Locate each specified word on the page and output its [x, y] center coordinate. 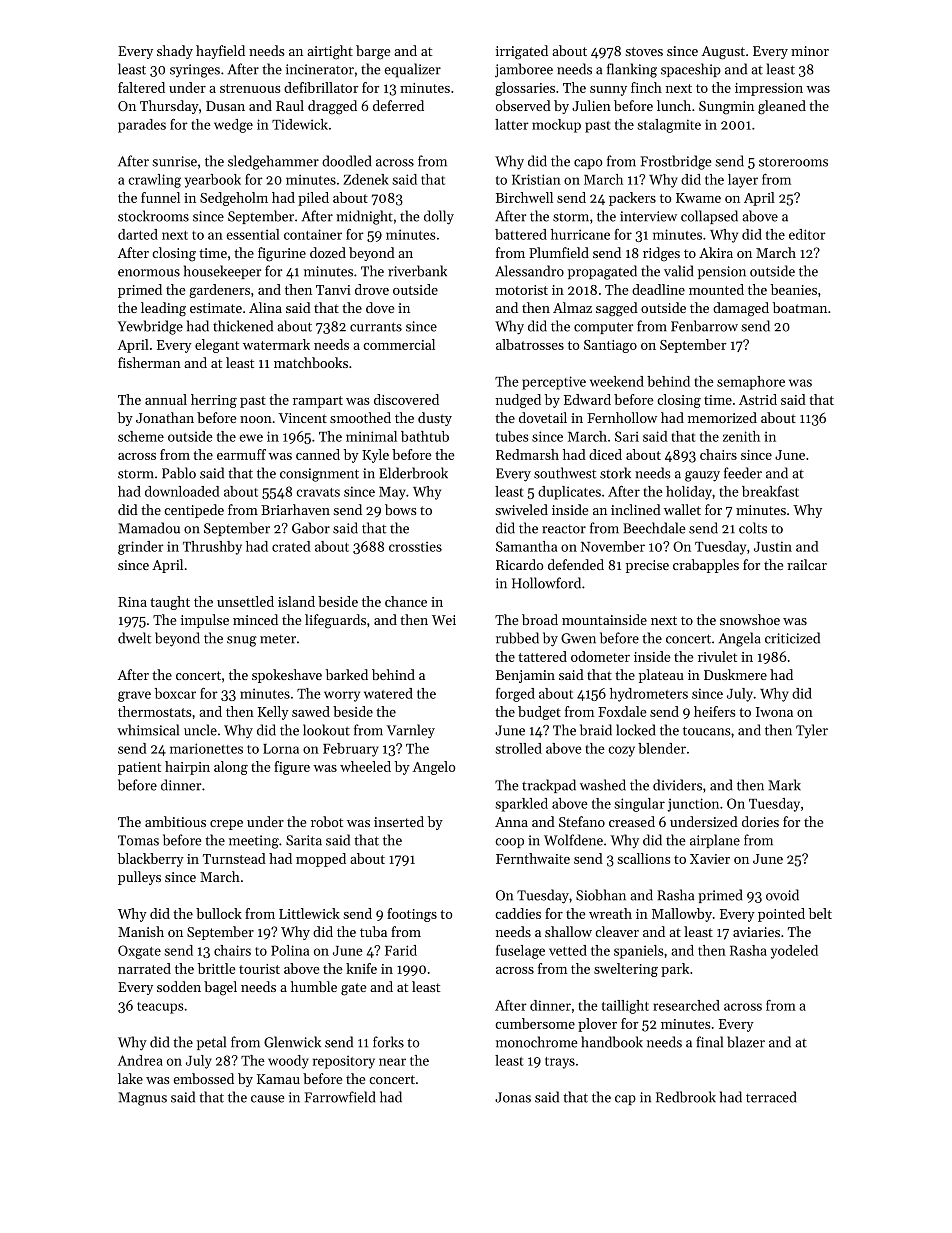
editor [807, 234]
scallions [644, 858]
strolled [519, 748]
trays [560, 1063]
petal [211, 1043]
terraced [771, 1097]
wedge [233, 126]
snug [242, 641]
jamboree [524, 70]
